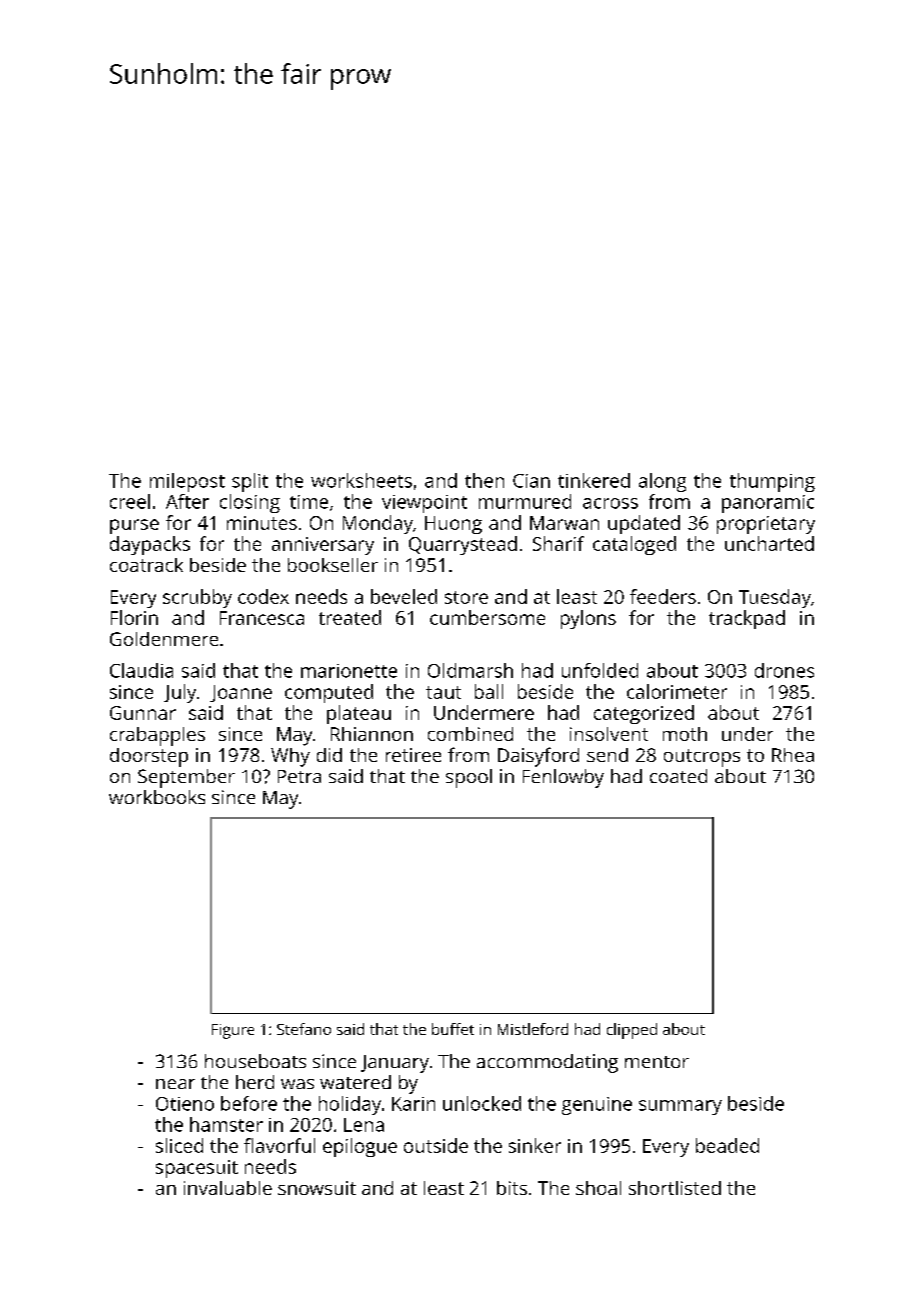  I want to click on drones, so click(784, 670).
